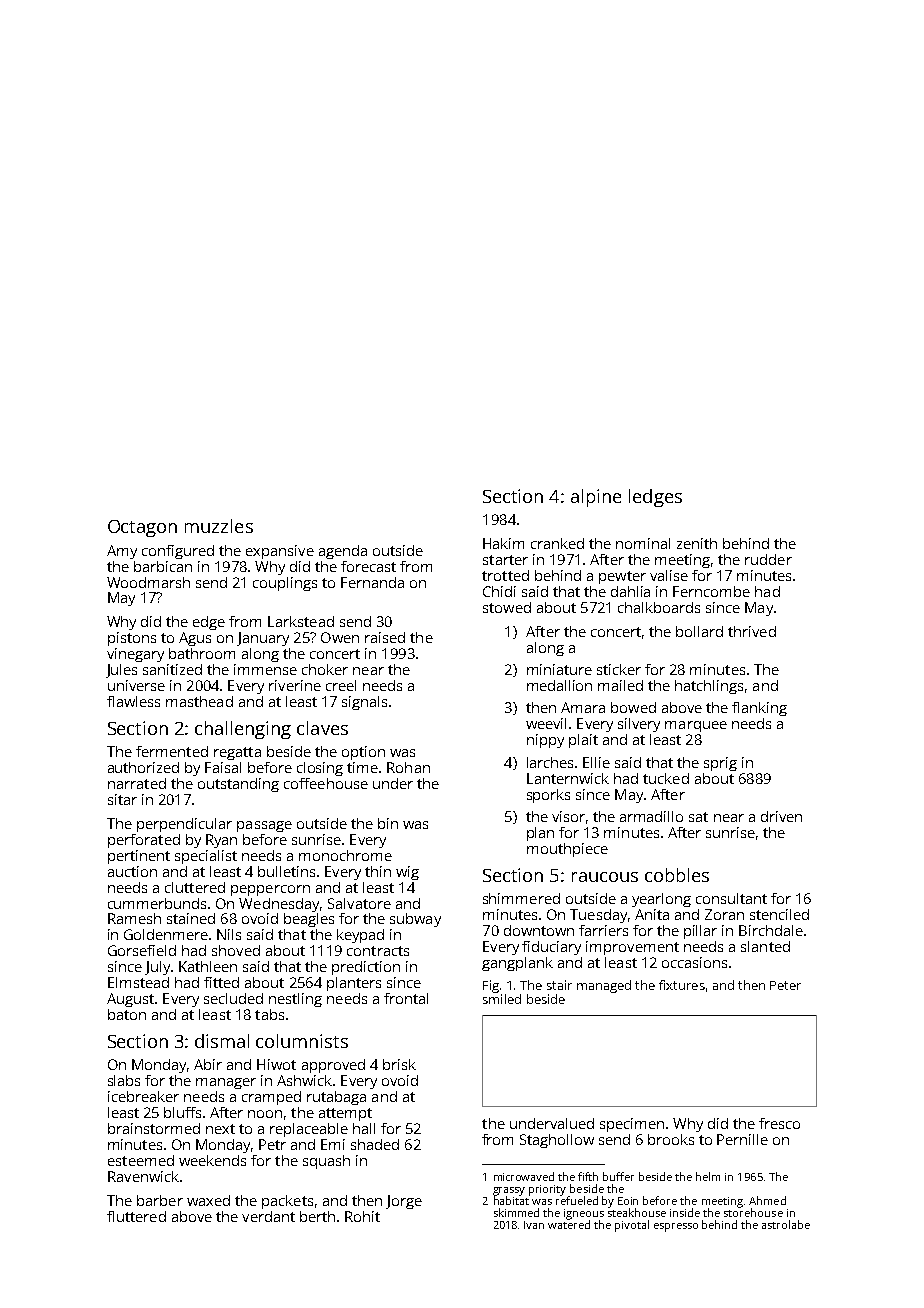 This image has width=924, height=1308. I want to click on Ferncombe, so click(711, 591).
